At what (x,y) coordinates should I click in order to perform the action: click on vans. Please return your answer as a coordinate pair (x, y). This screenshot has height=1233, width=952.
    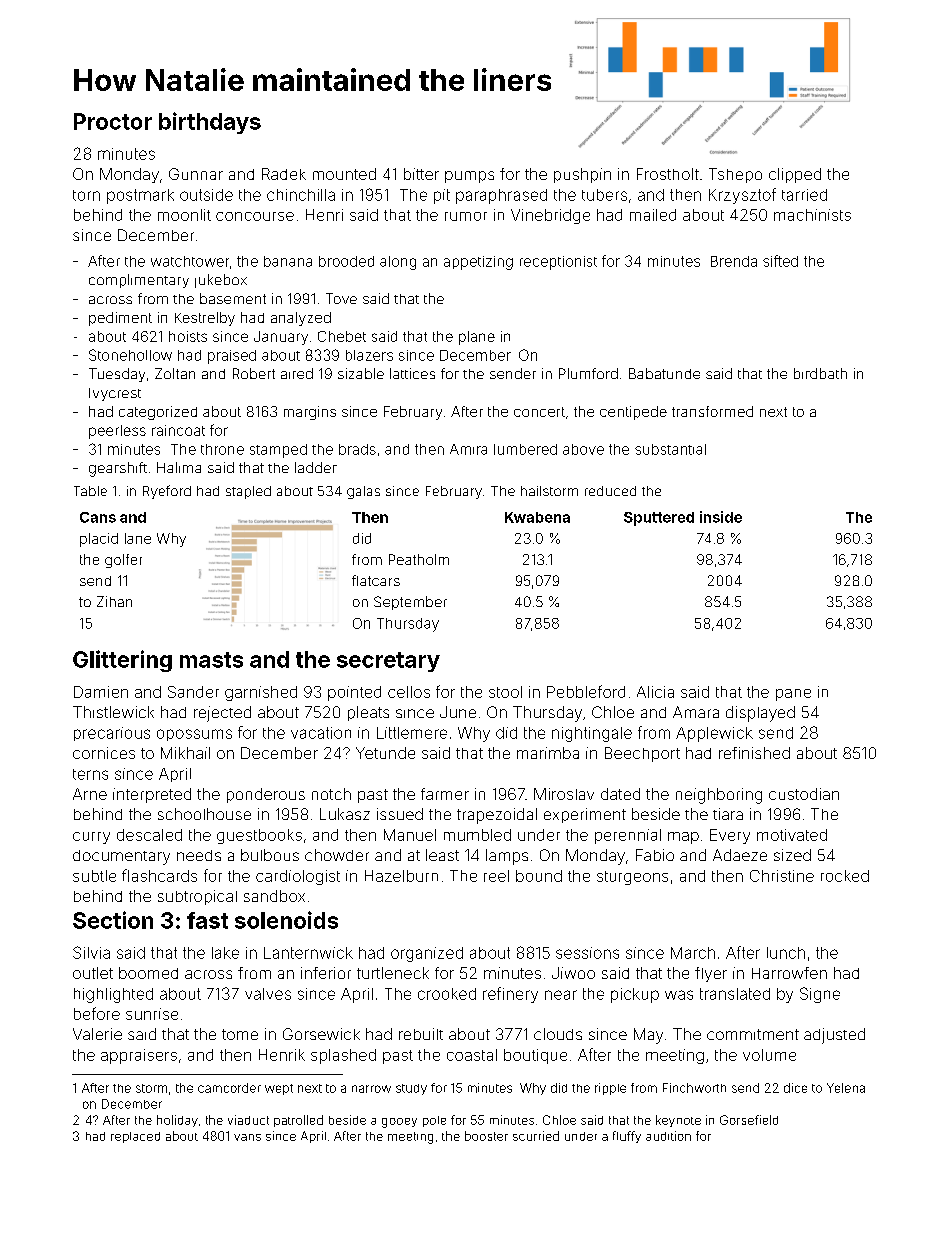
    Looking at the image, I should click on (247, 1137).
